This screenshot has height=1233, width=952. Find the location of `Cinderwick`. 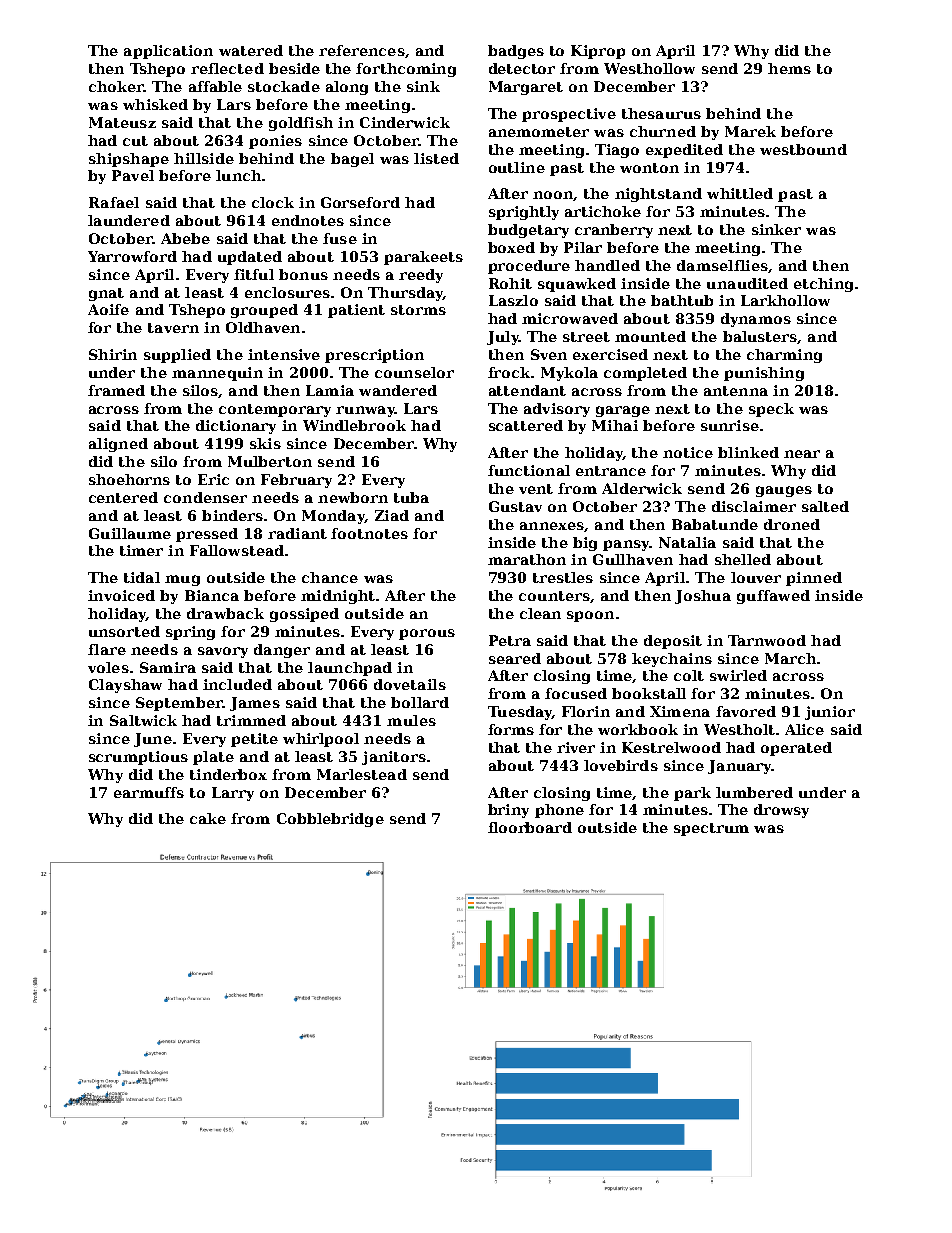

Cinderwick is located at coordinates (405, 122).
